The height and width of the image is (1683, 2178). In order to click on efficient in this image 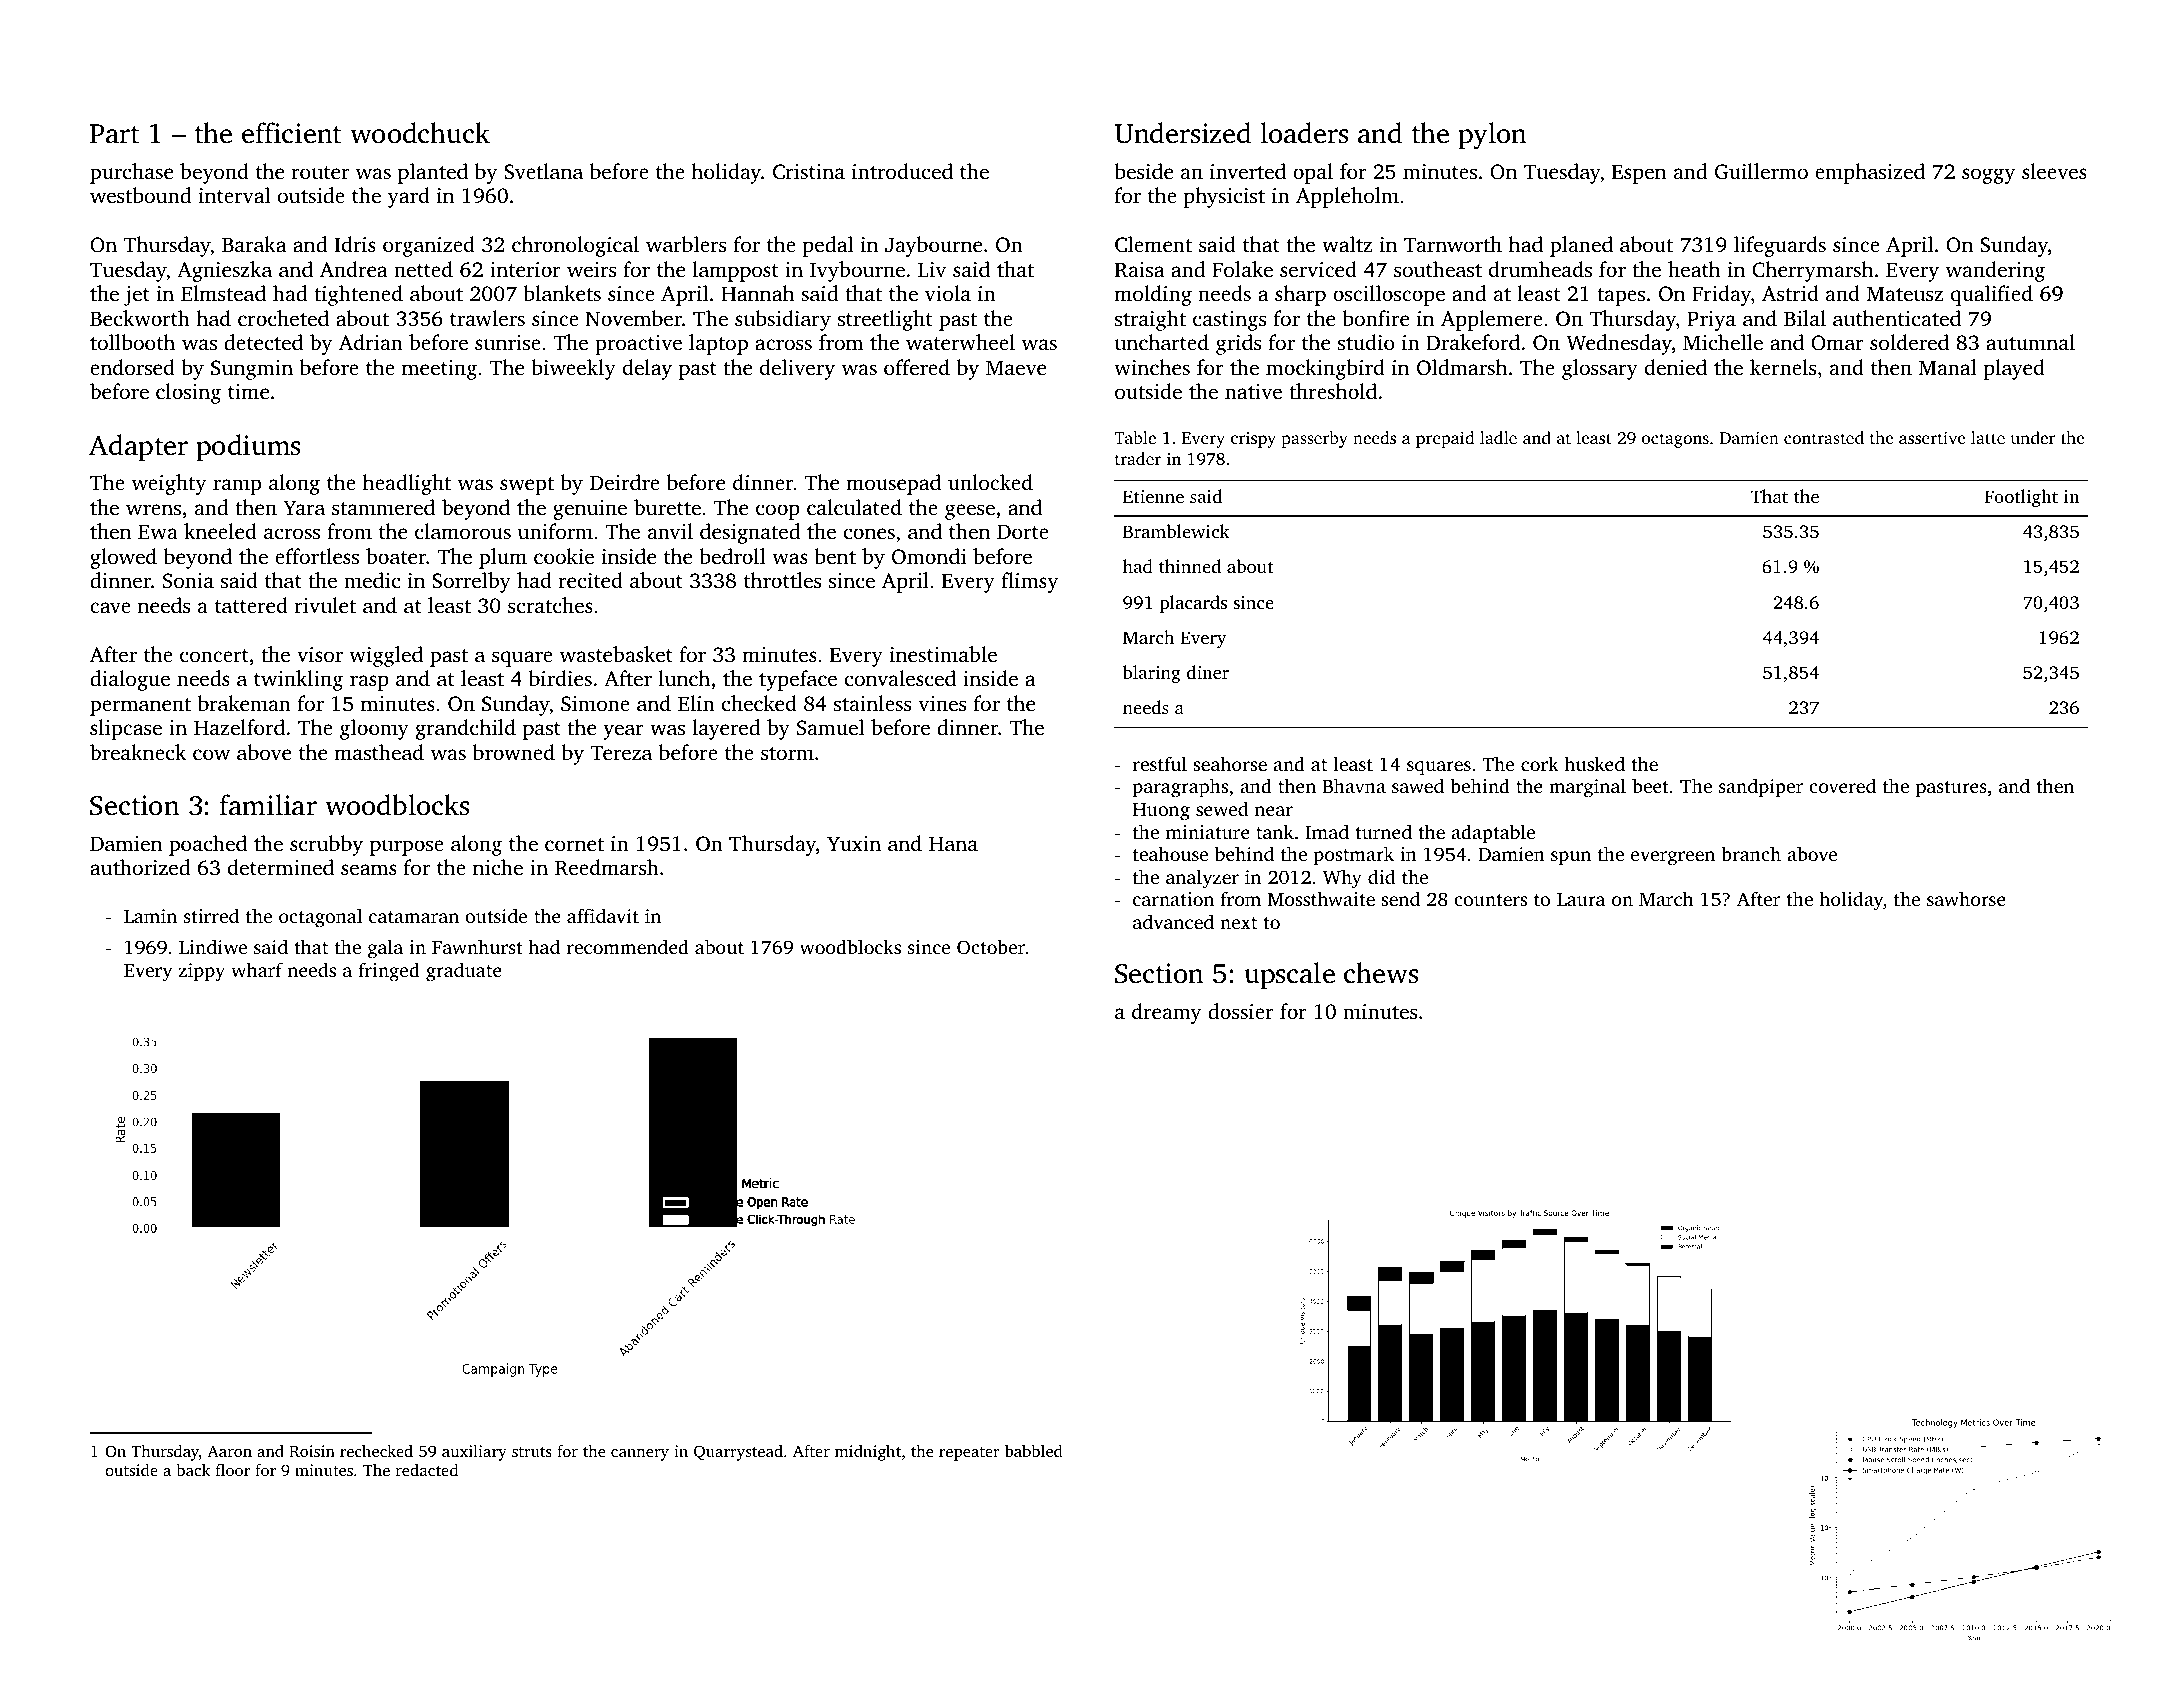, I will do `click(291, 133)`.
